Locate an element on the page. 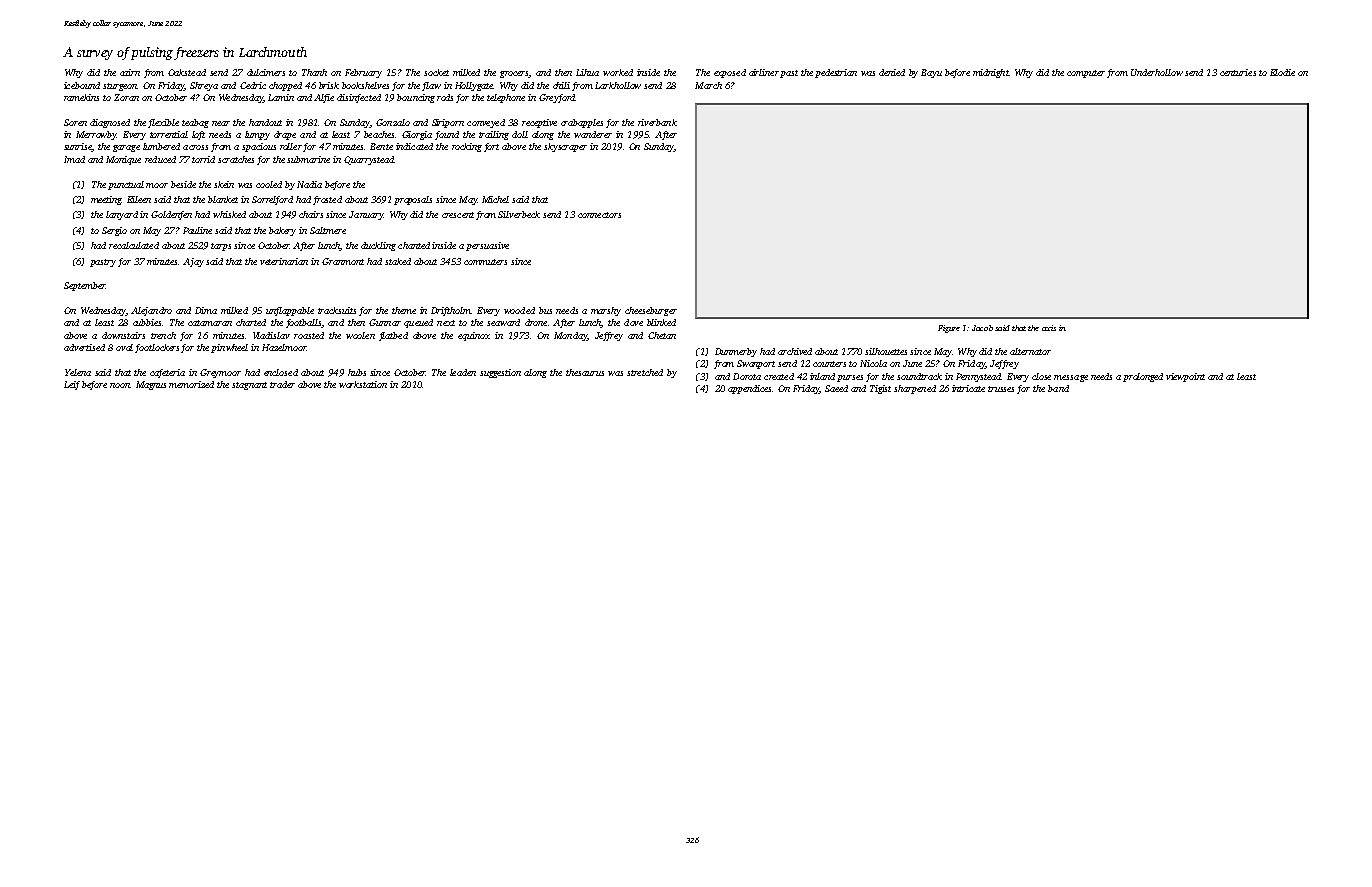  dulcimers is located at coordinates (266, 72).
